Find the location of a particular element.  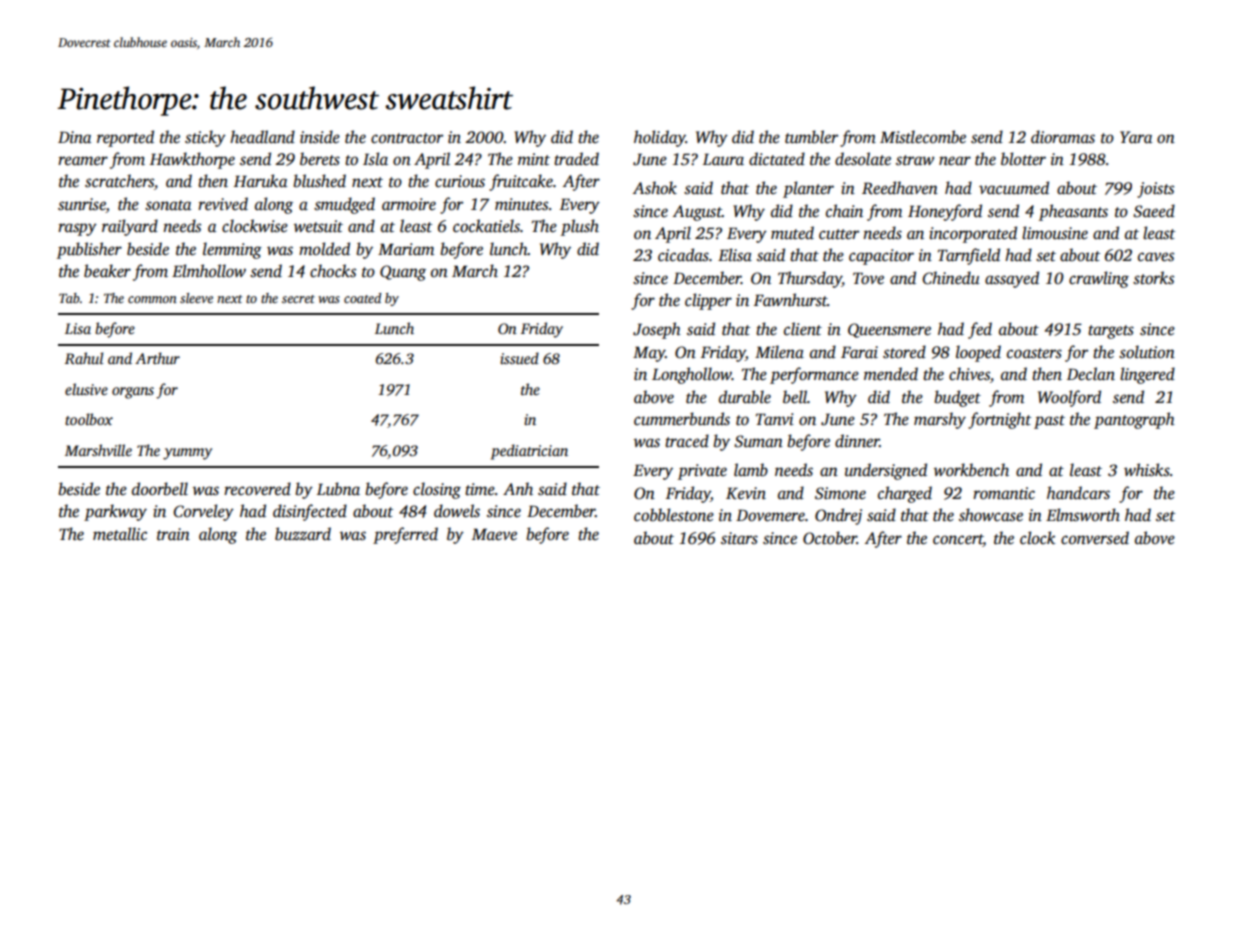

contractor is located at coordinates (407, 138).
